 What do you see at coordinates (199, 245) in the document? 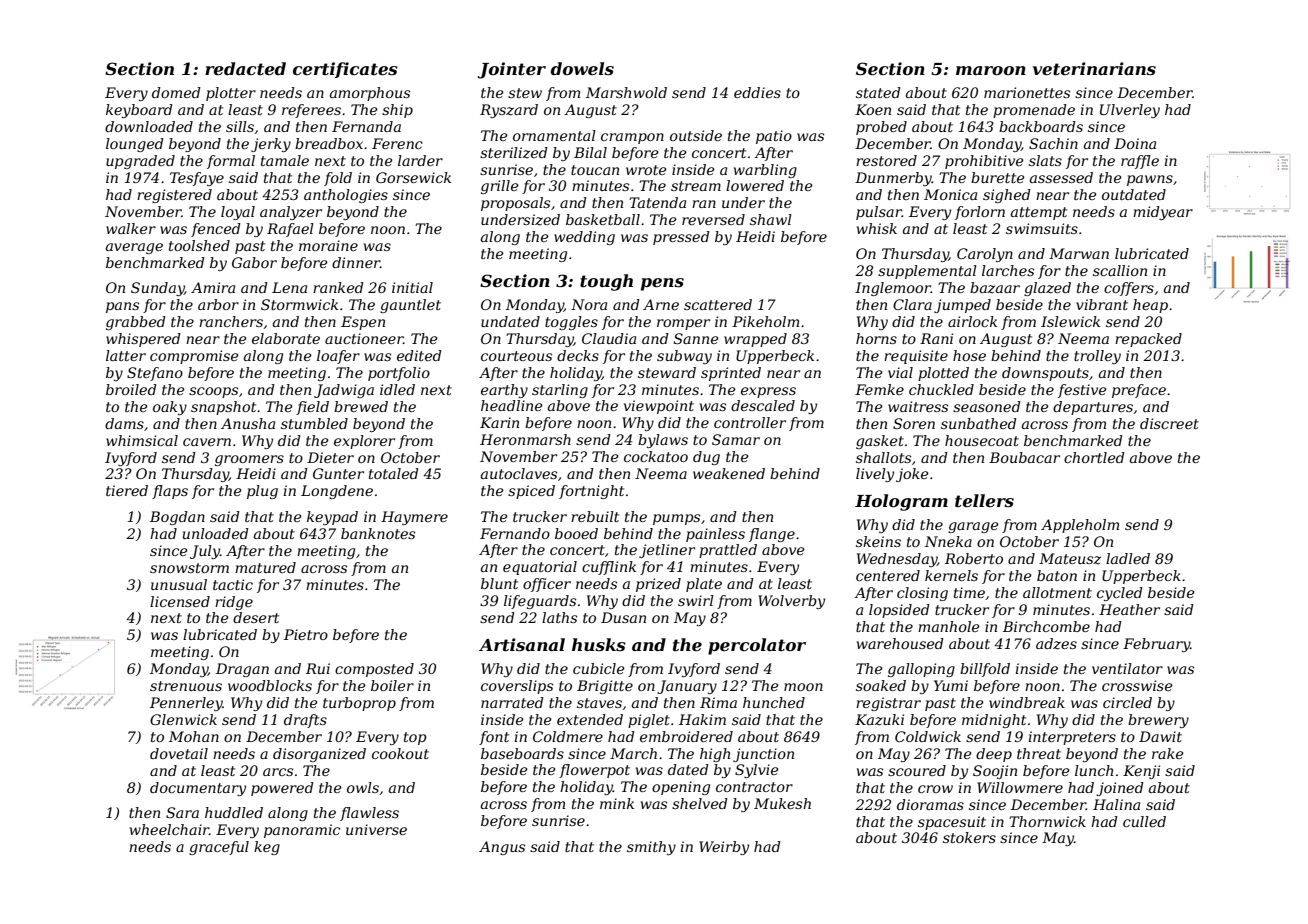
I see `toolshed` at bounding box center [199, 245].
